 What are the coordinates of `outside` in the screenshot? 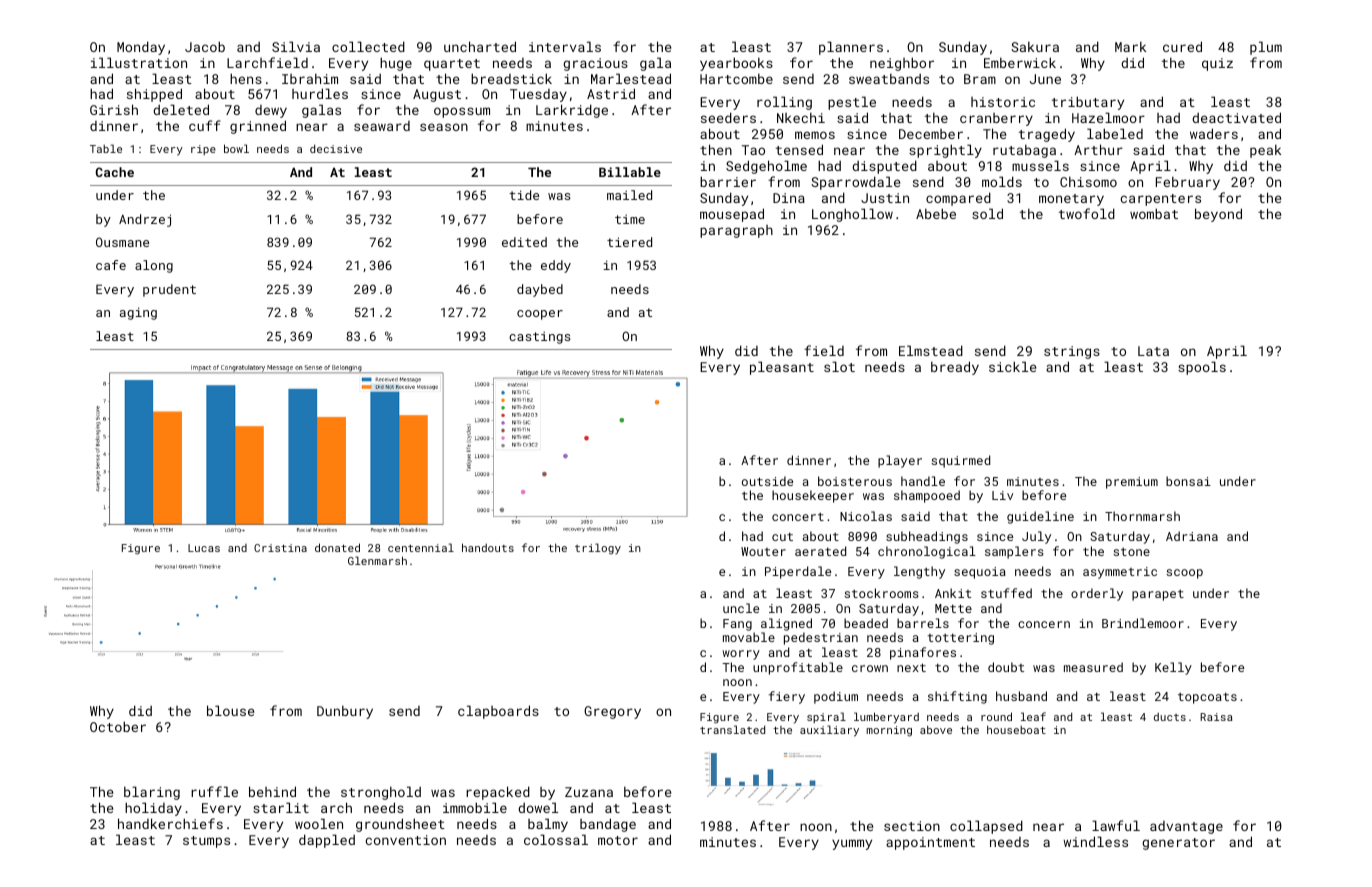 It's located at (767, 481).
